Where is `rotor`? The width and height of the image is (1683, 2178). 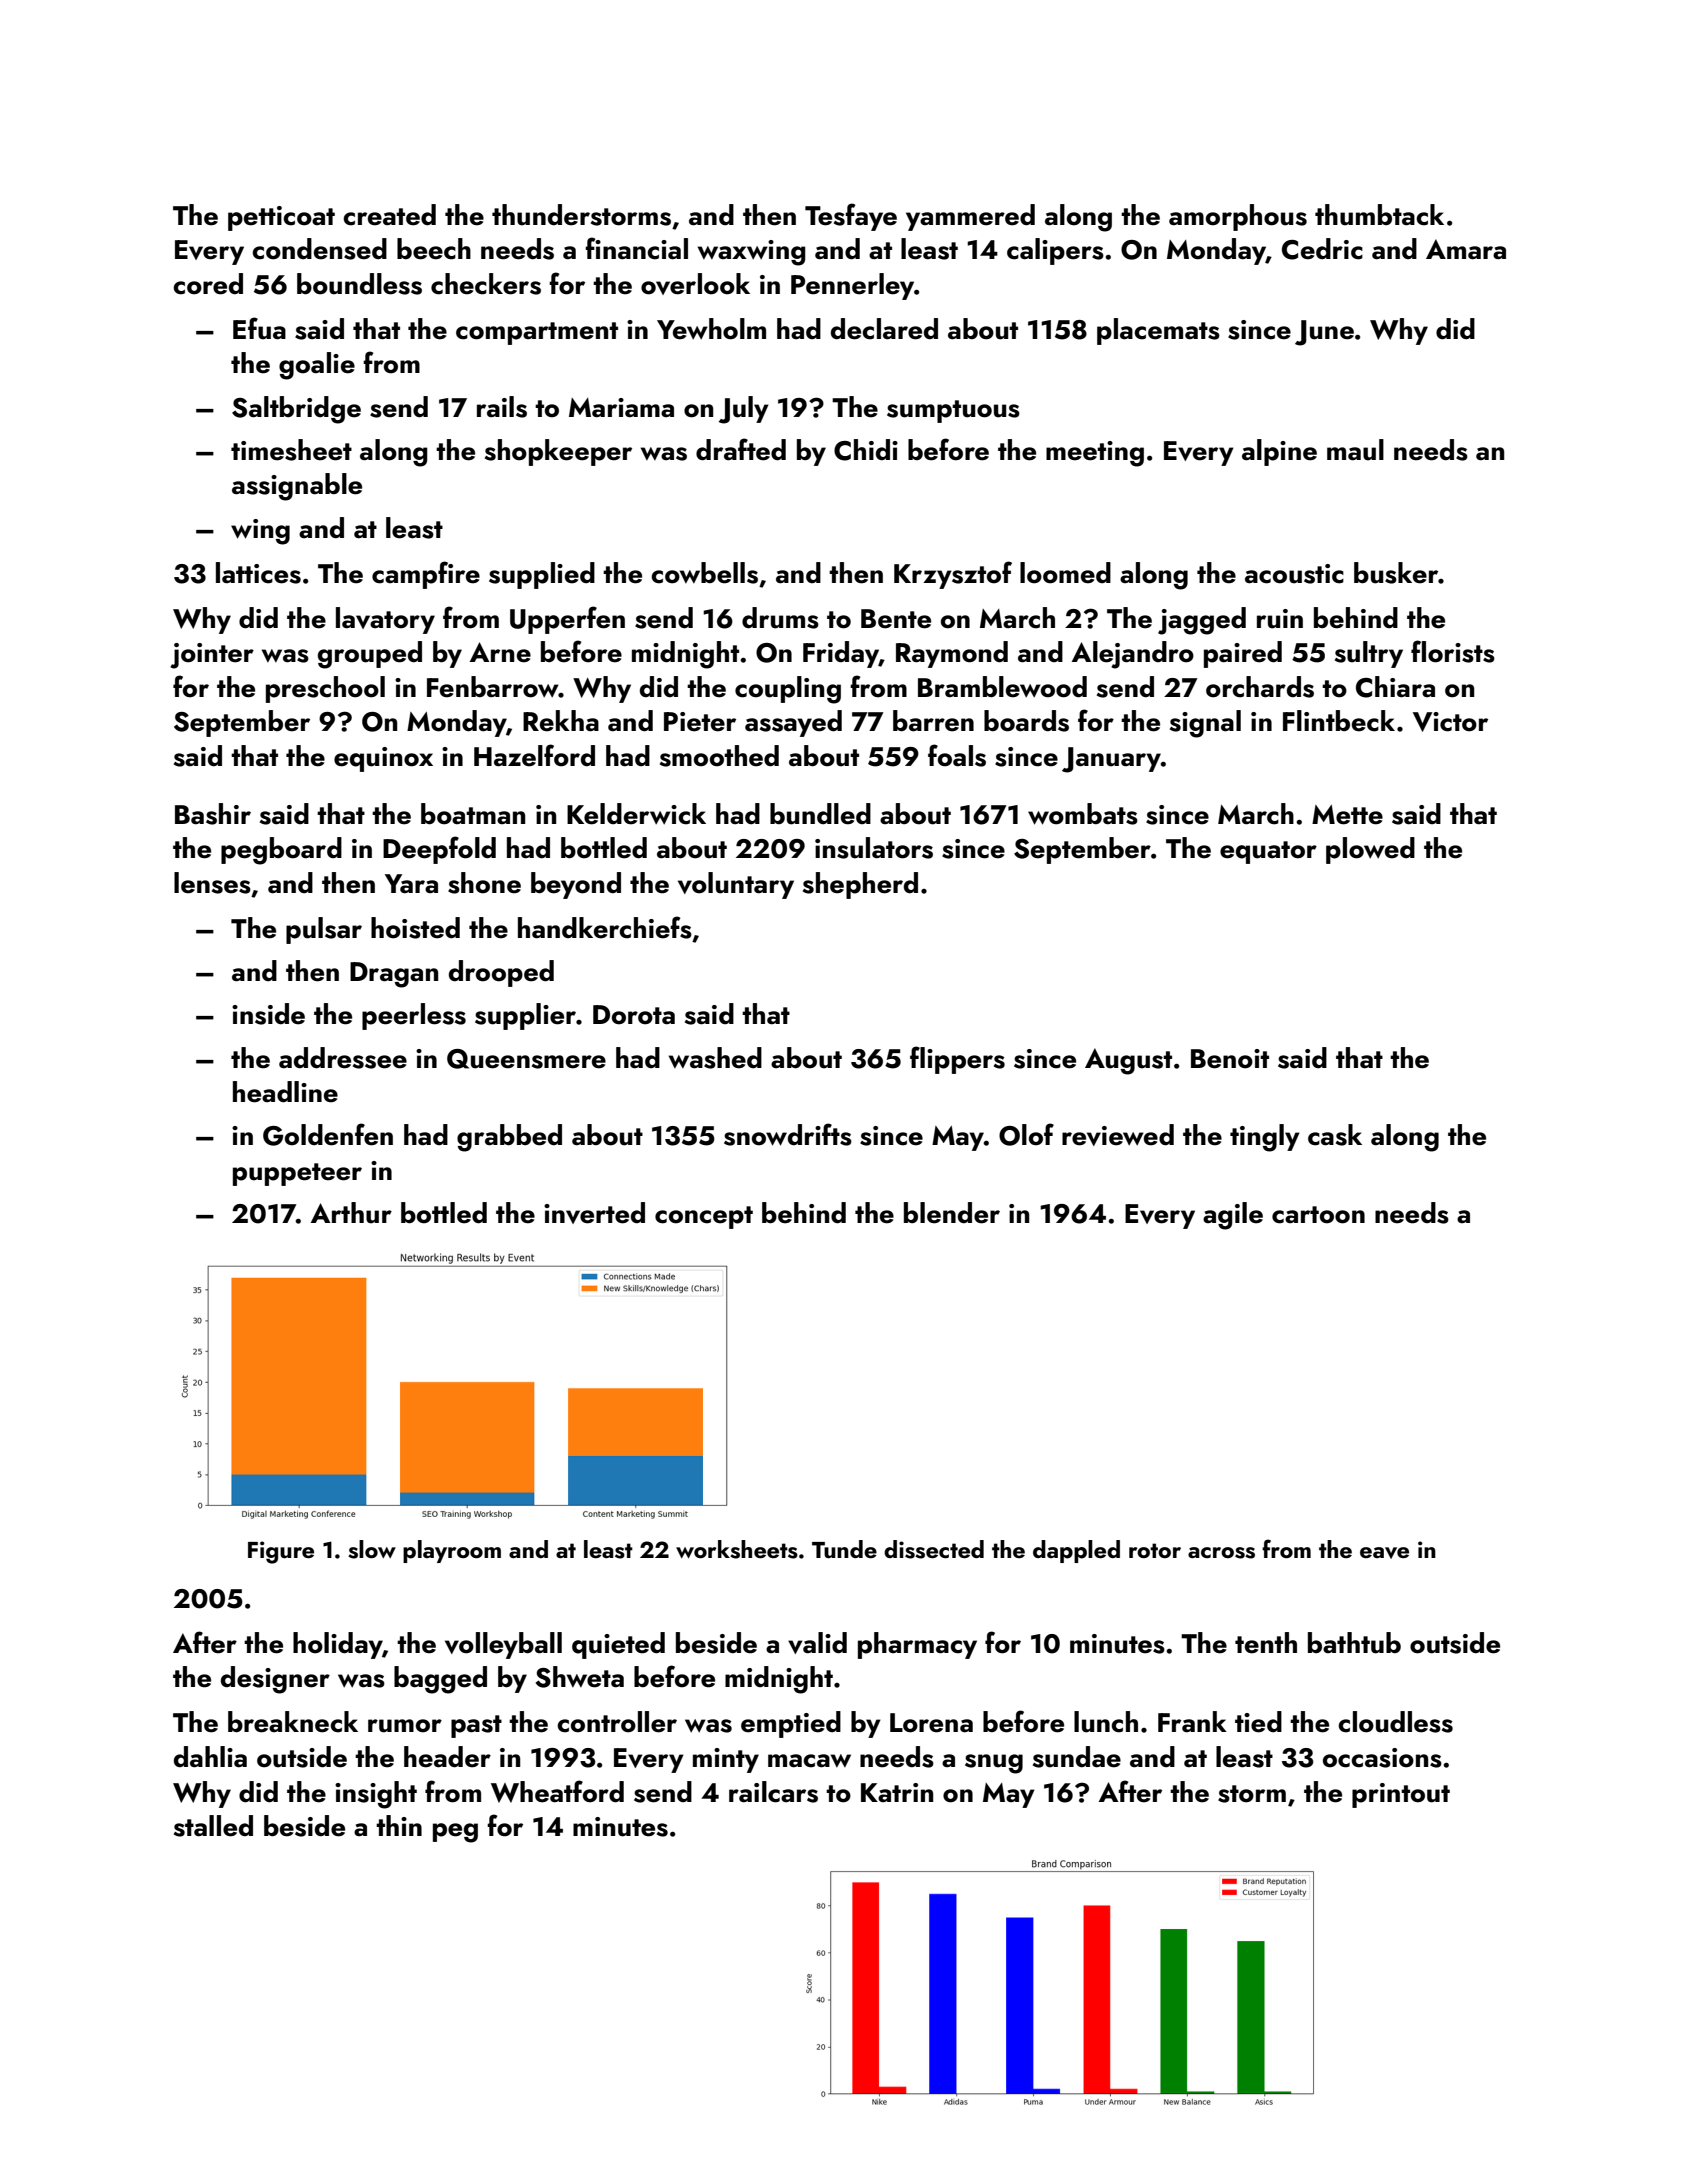 rotor is located at coordinates (1155, 1550).
